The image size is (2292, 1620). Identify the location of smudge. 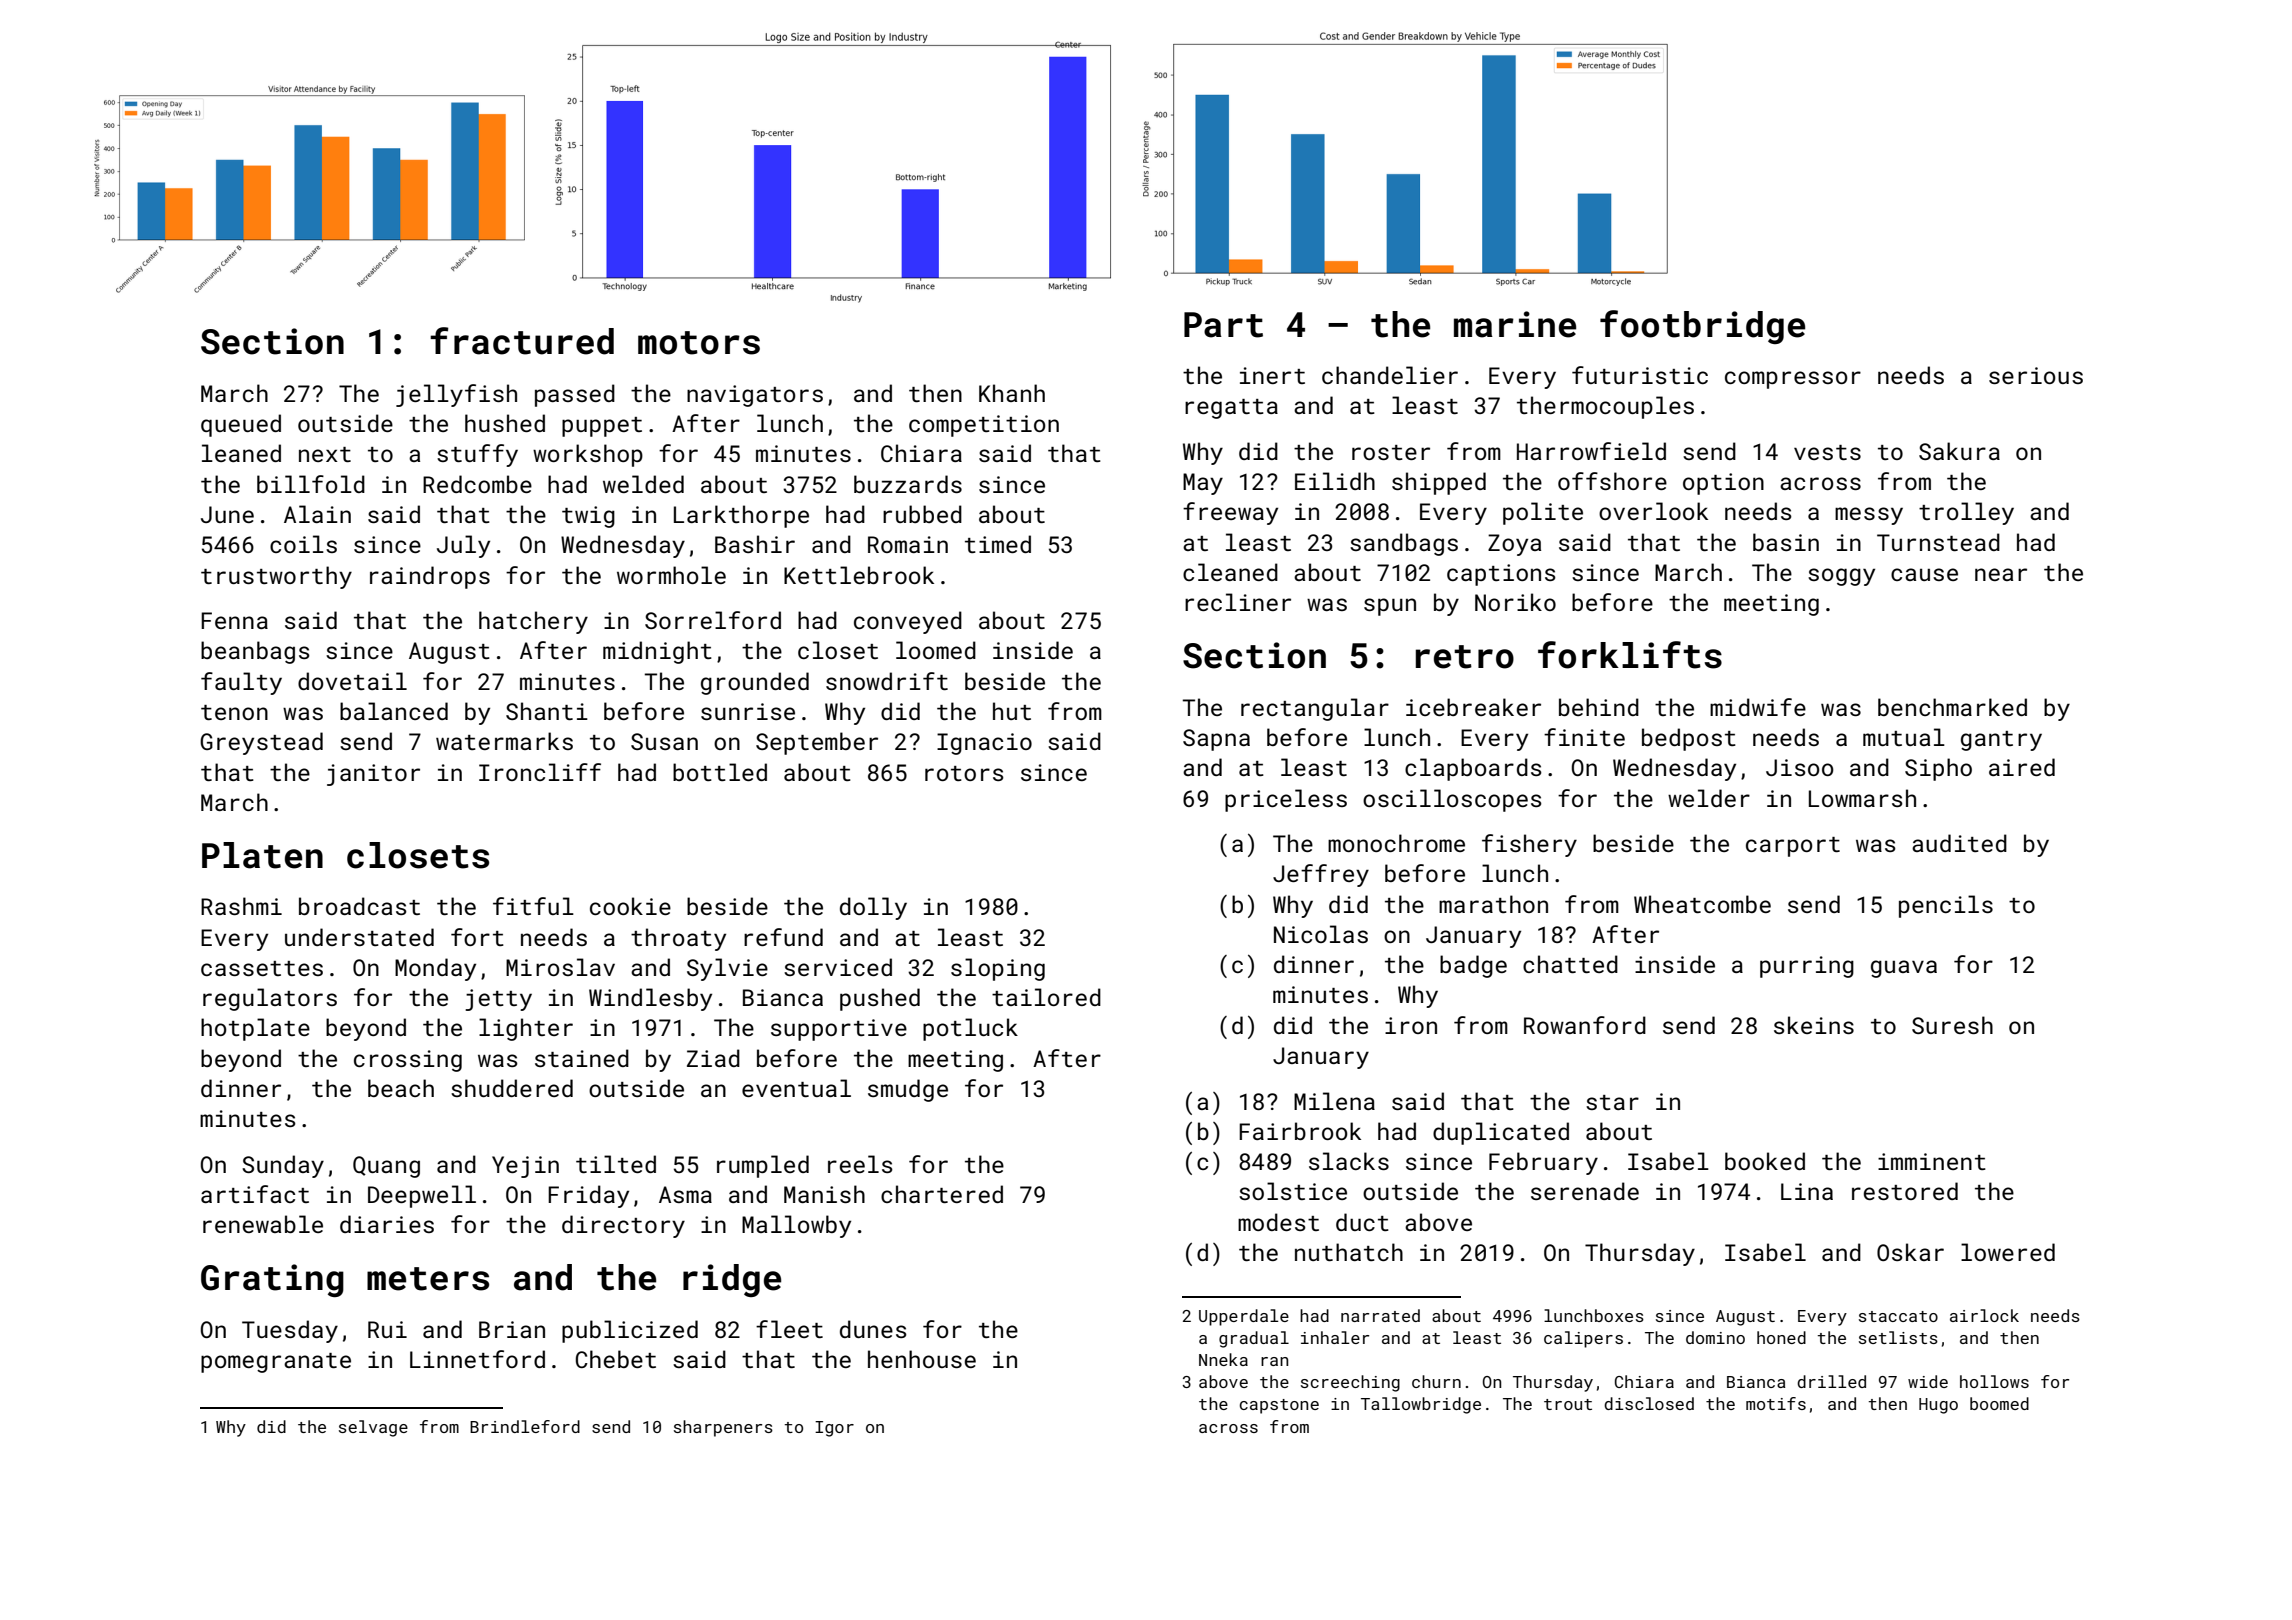
(908, 1090).
